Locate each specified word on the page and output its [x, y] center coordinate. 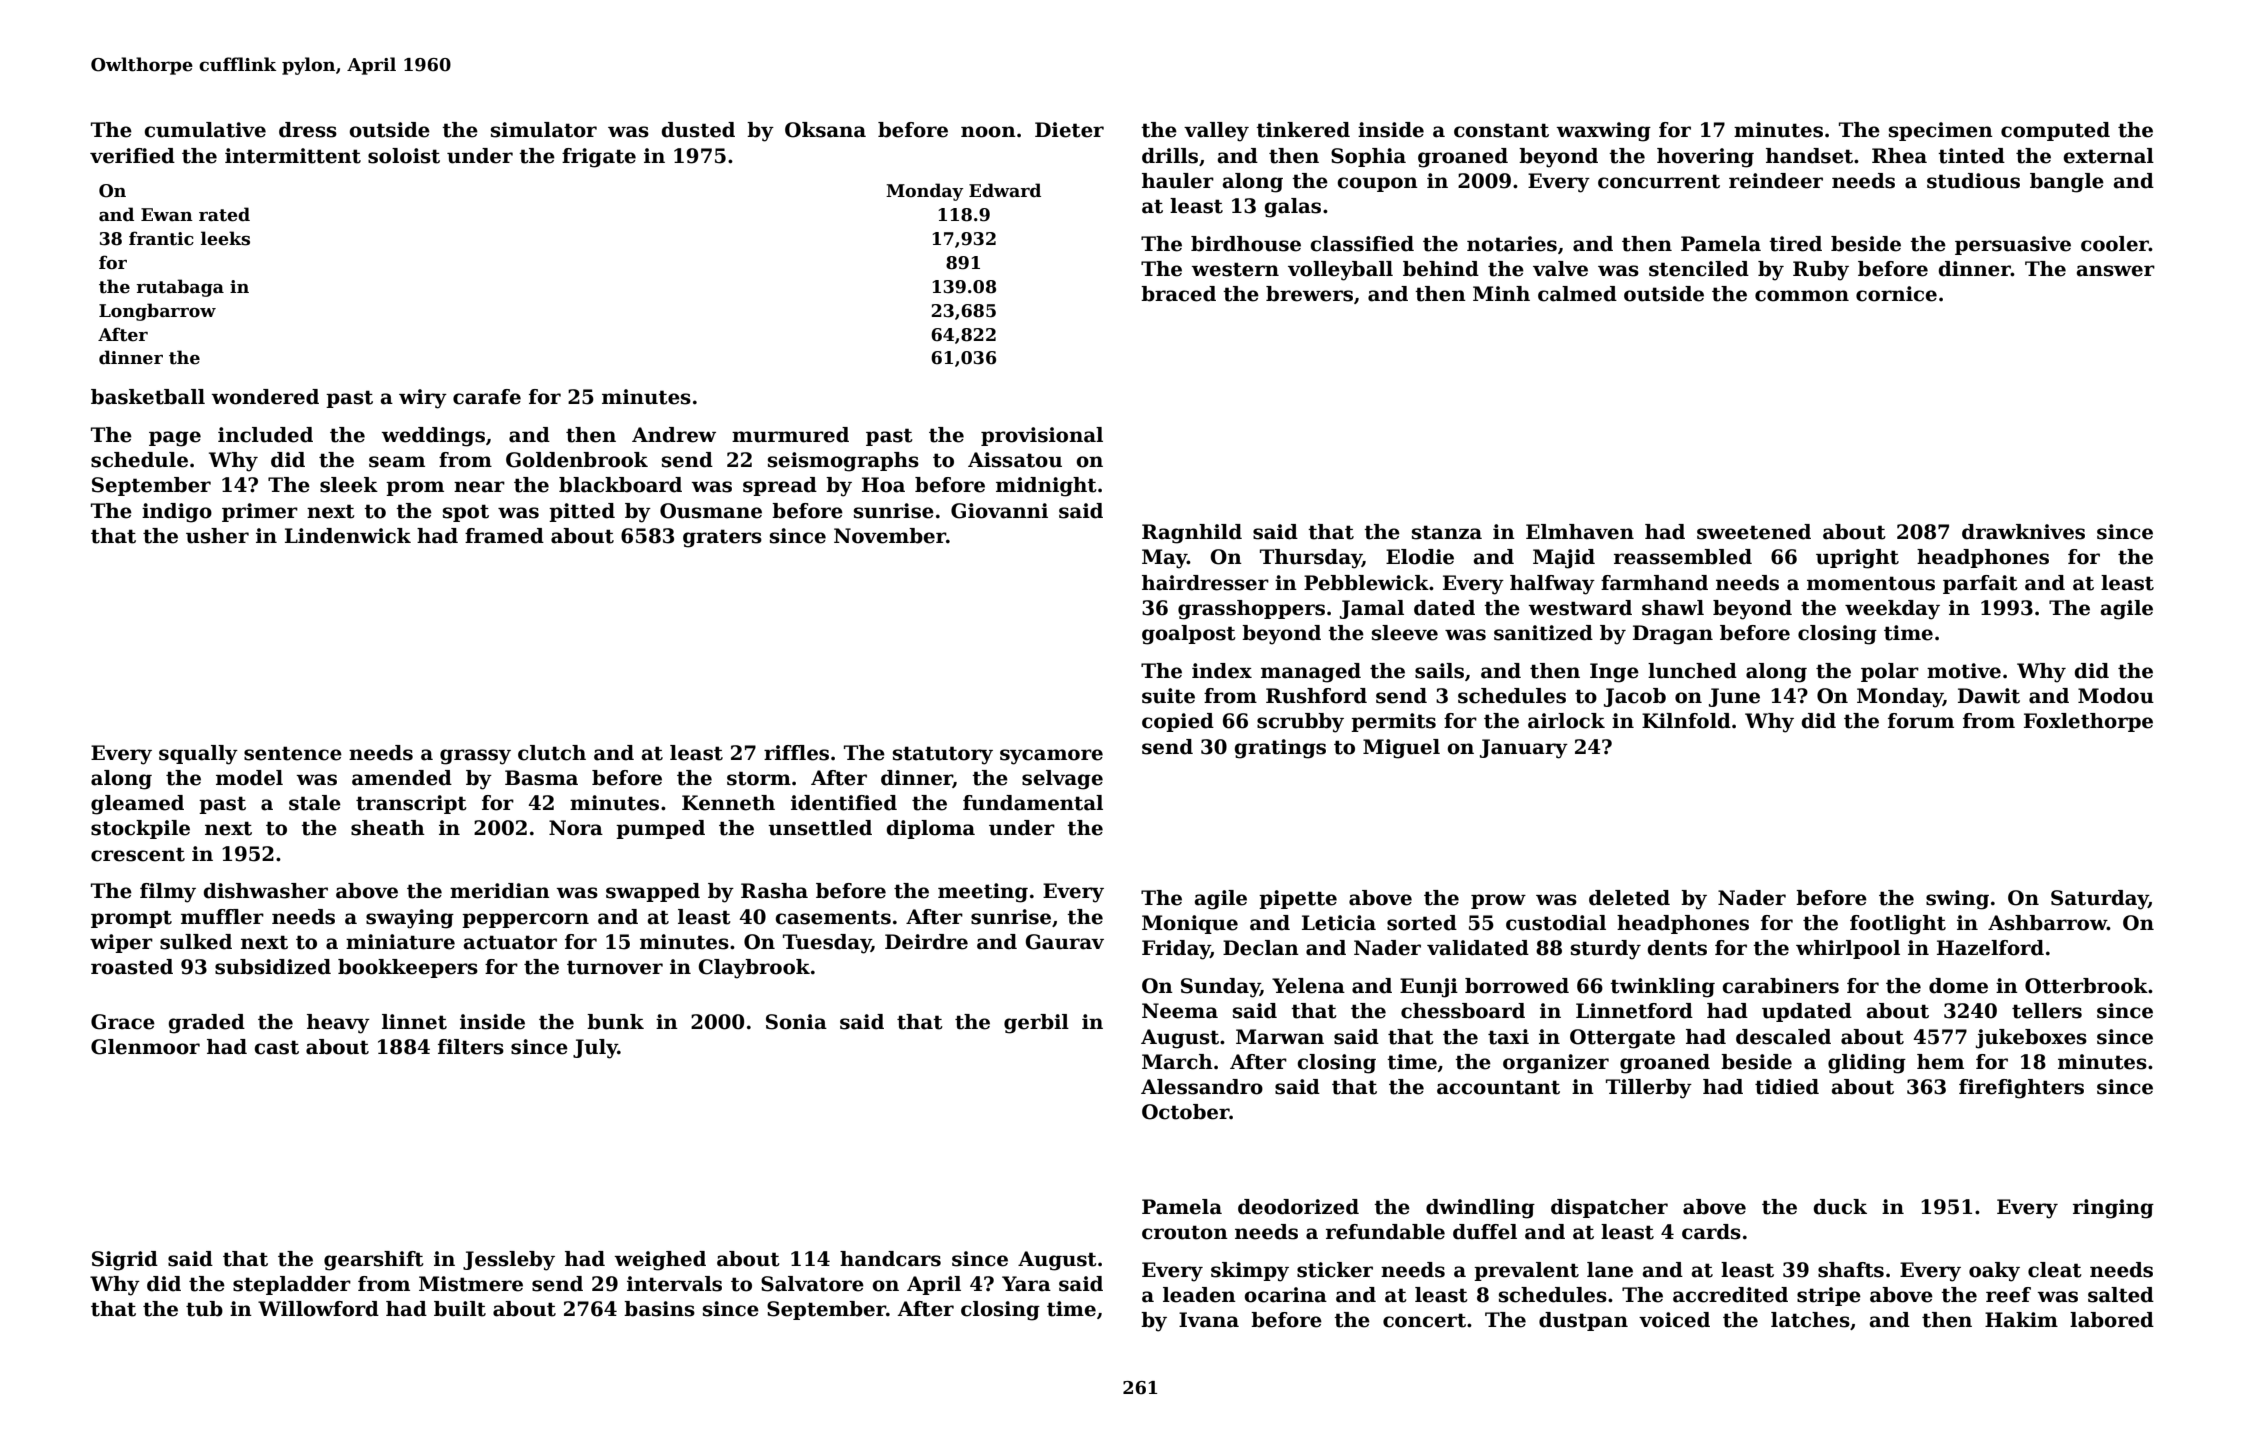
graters [722, 538]
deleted [1629, 898]
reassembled [1683, 557]
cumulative [205, 130]
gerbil [1036, 1024]
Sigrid [125, 1261]
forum [1921, 721]
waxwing [1603, 132]
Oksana [825, 130]
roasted [132, 967]
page [175, 439]
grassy [475, 757]
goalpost [1189, 635]
